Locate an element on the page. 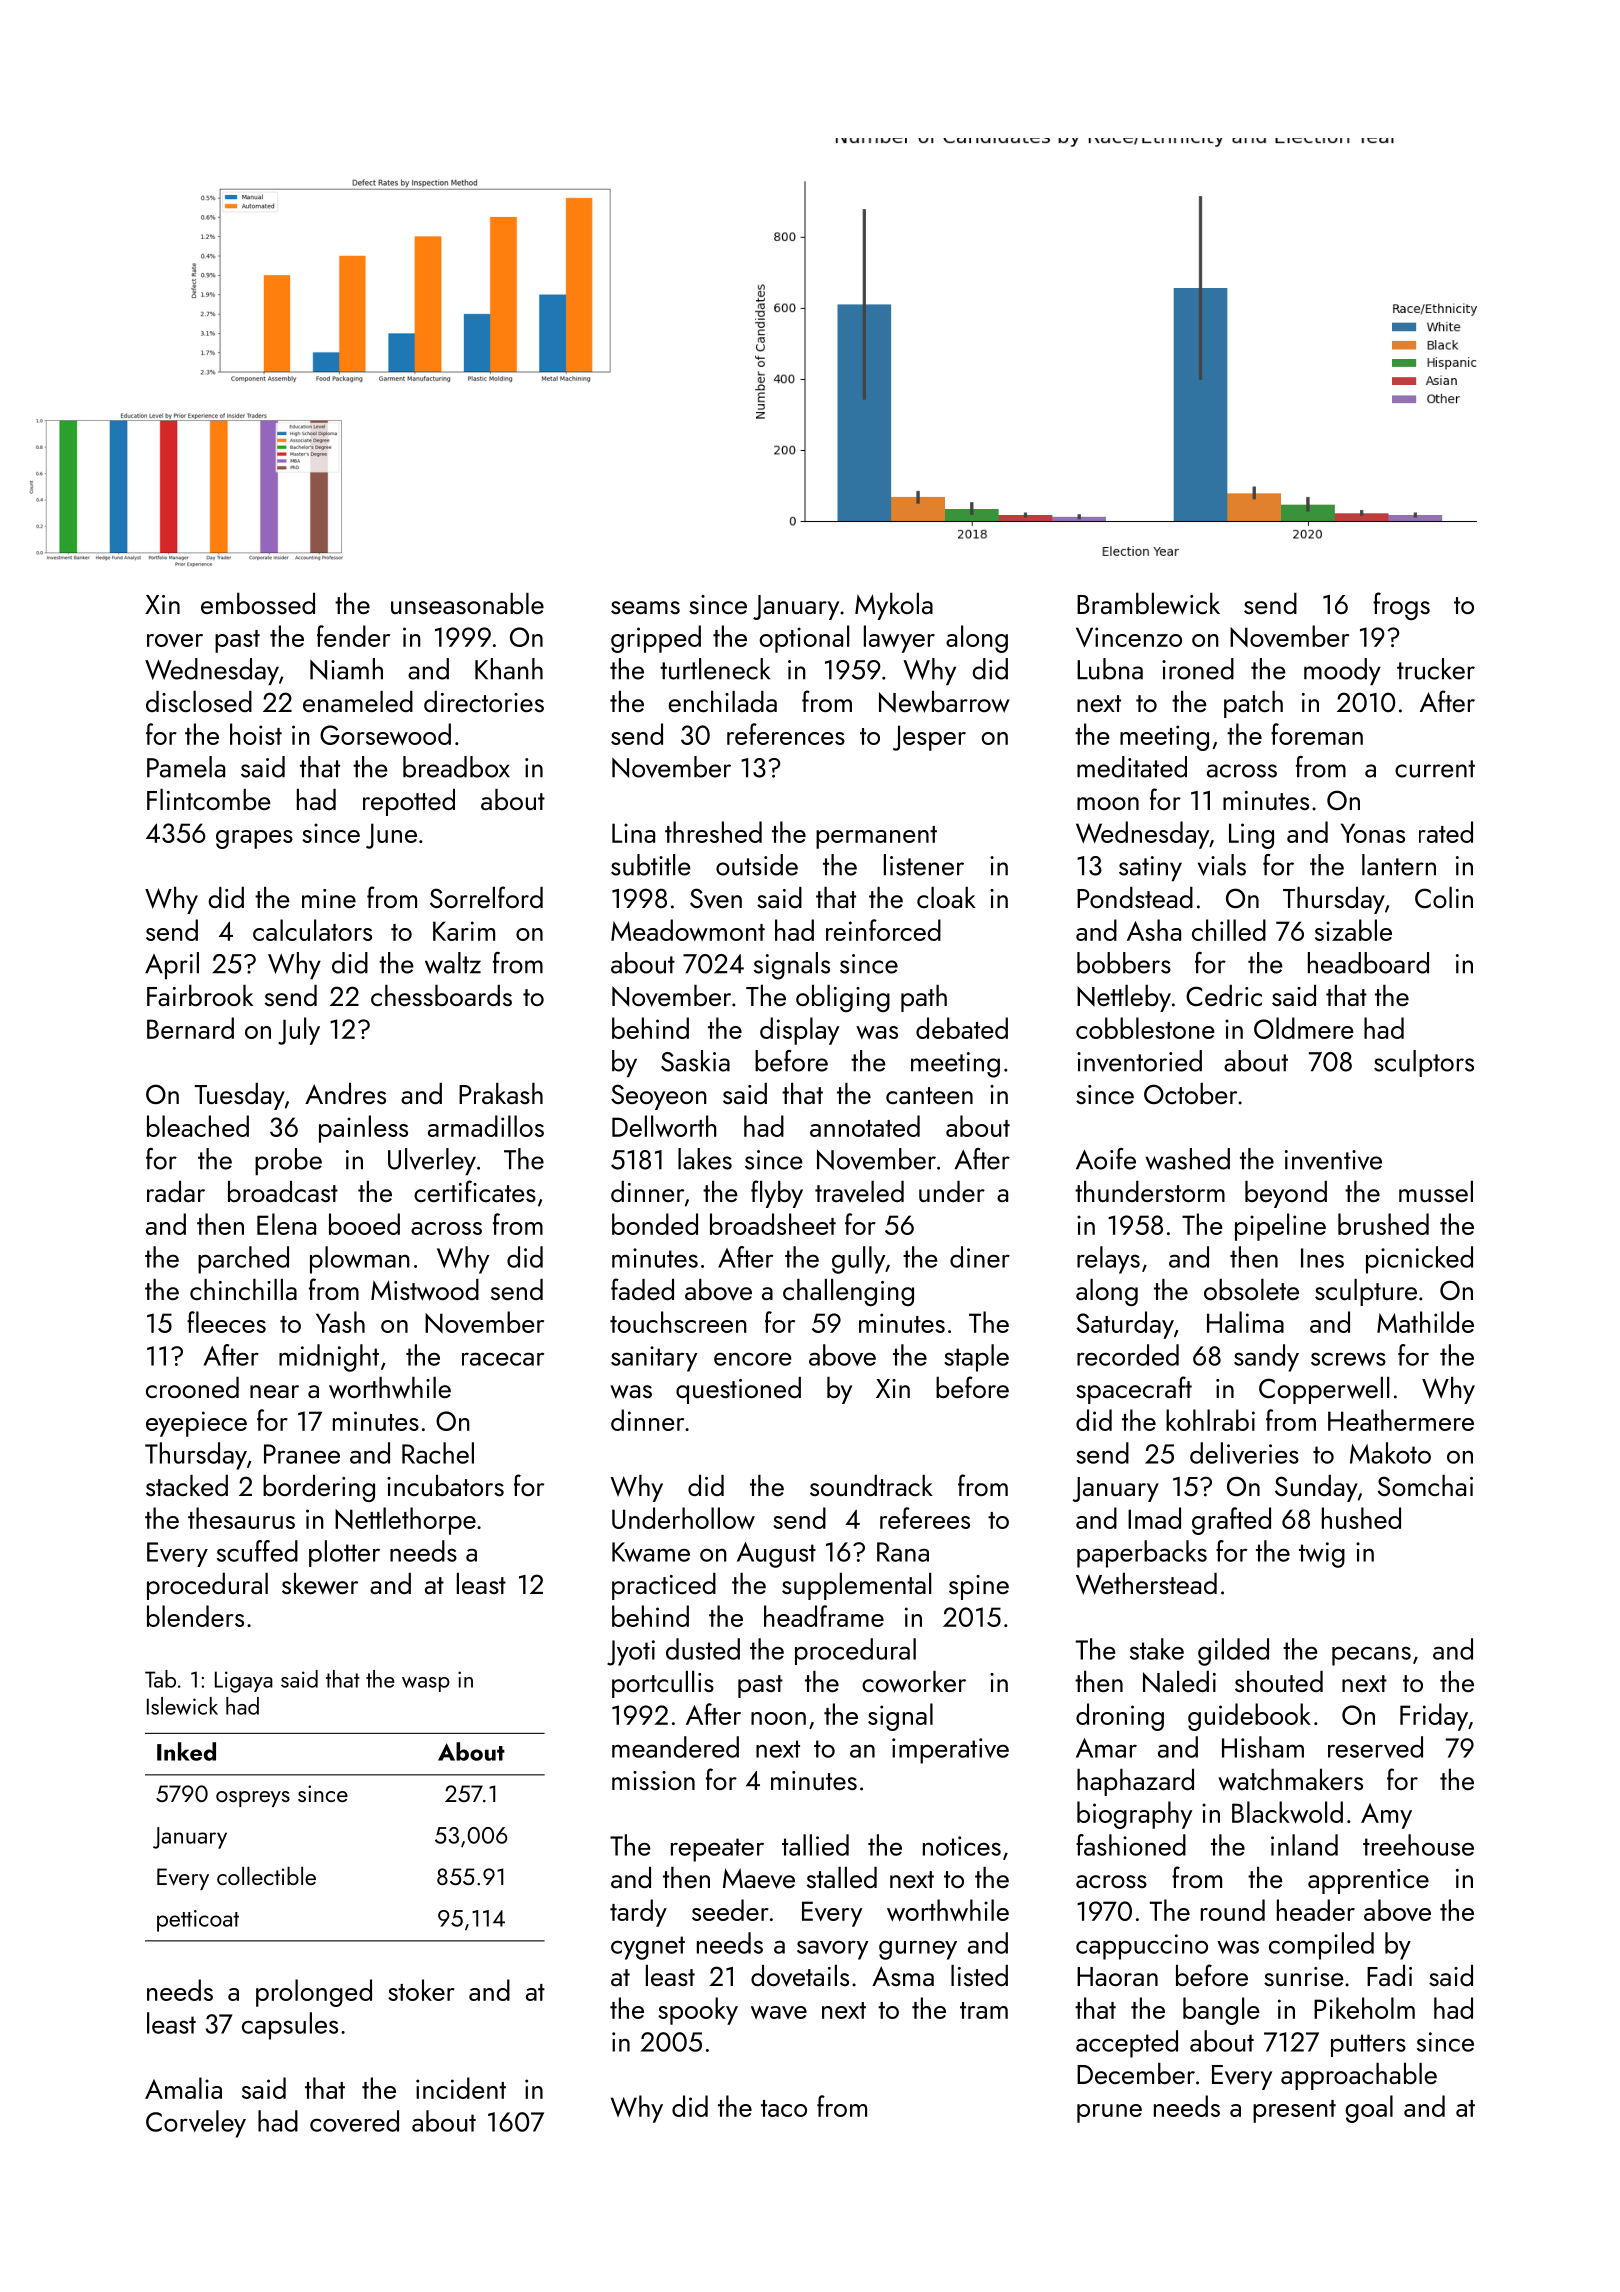  debated is located at coordinates (962, 1028).
